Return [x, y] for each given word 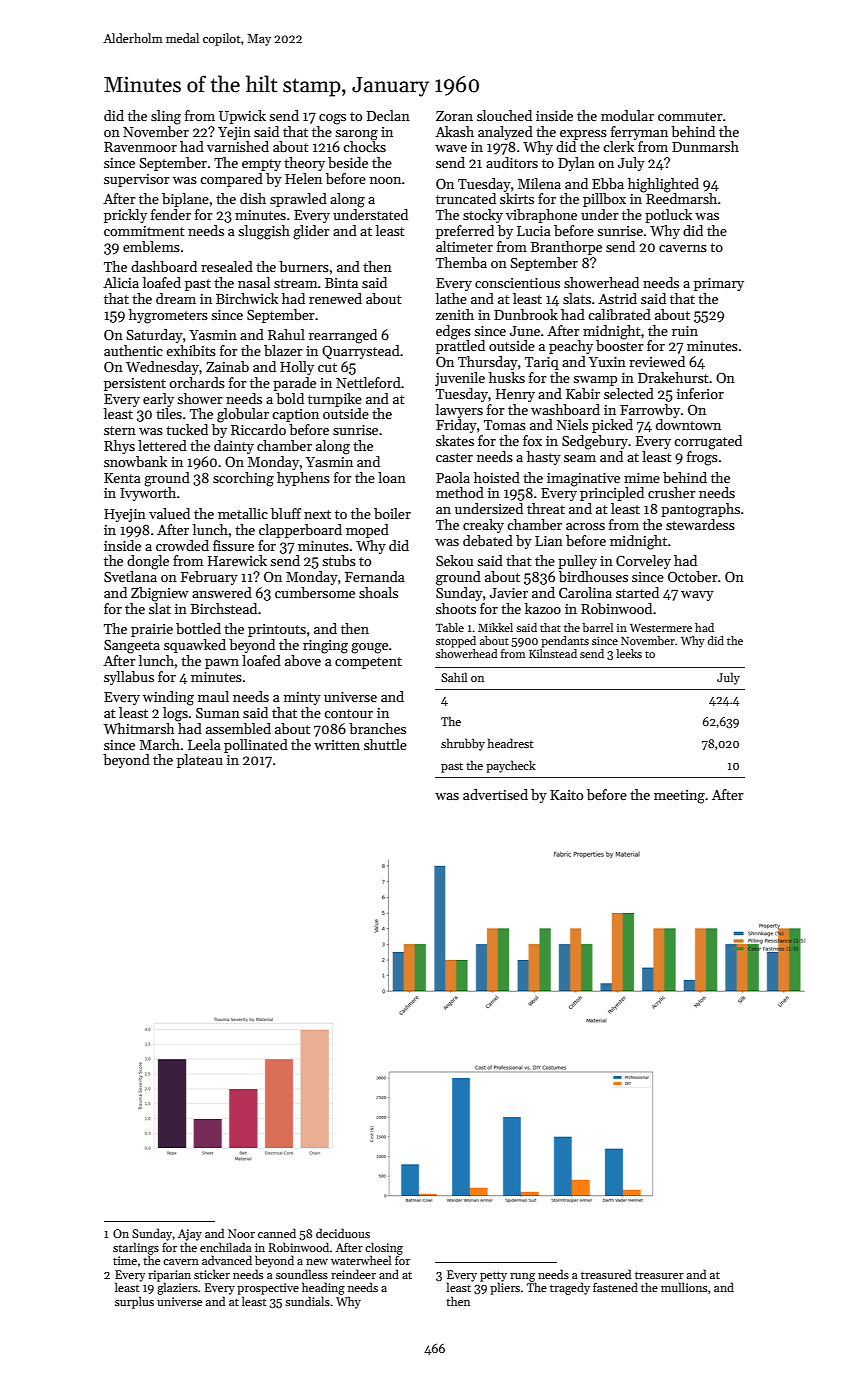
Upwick [242, 117]
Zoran [454, 116]
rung [522, 1277]
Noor [241, 1233]
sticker [212, 1274]
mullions [684, 1287]
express [583, 135]
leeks [629, 653]
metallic [243, 513]
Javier [509, 593]
